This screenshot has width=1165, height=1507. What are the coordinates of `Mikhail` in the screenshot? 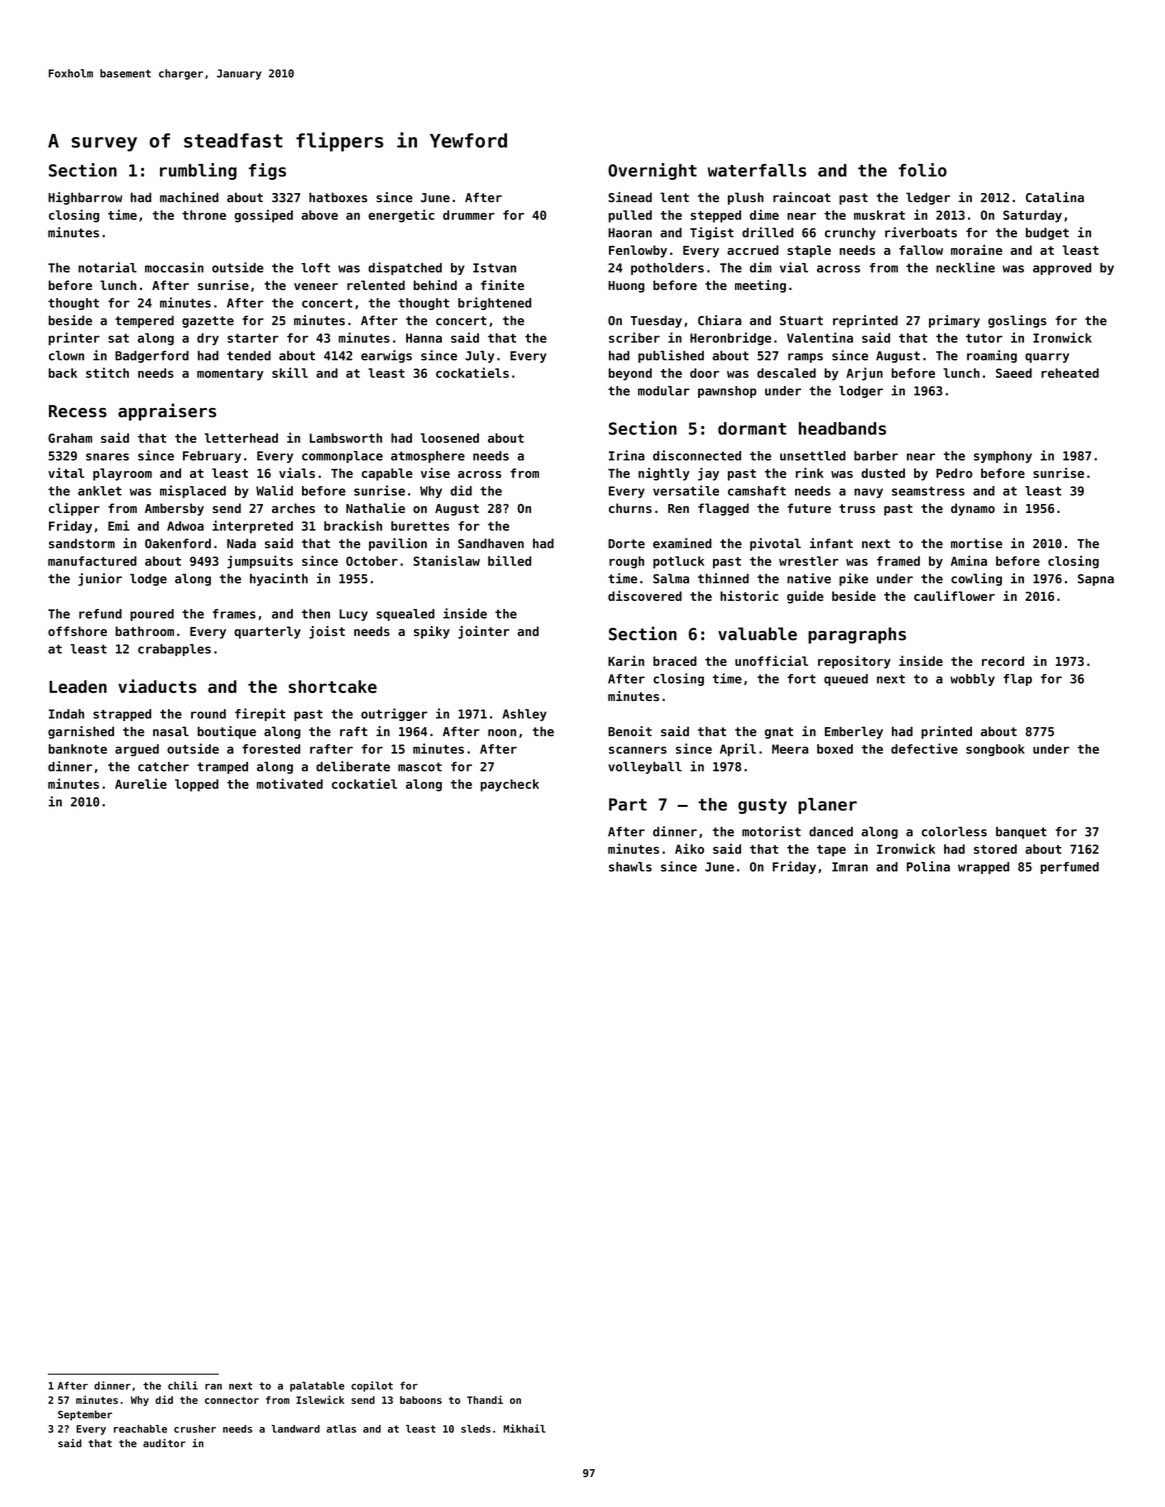 It's located at (524, 1428).
